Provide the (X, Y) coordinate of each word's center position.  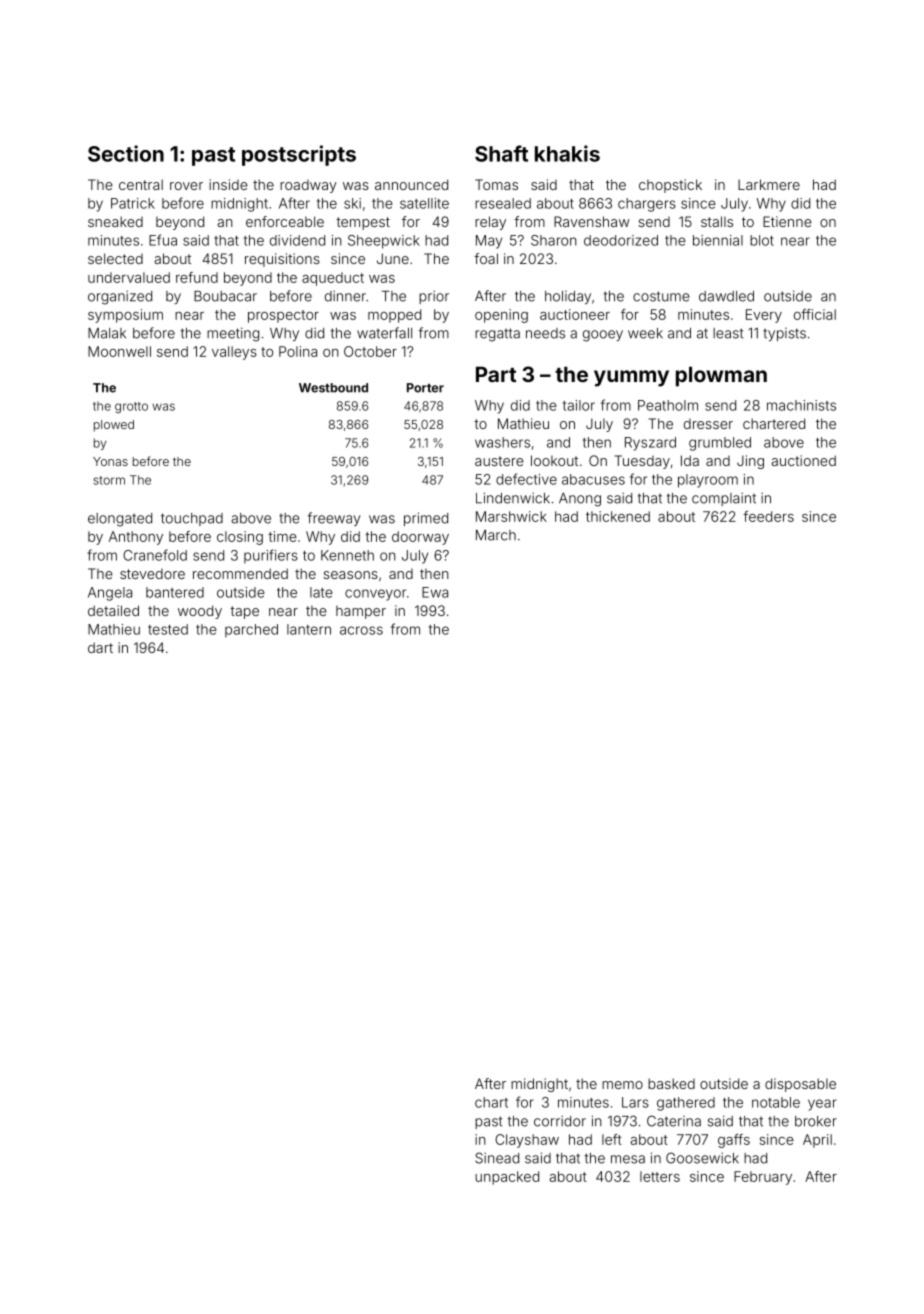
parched (251, 630)
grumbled (720, 444)
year (822, 1105)
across (361, 630)
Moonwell (119, 351)
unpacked (507, 1178)
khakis (567, 153)
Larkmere (769, 184)
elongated (120, 520)
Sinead (497, 1158)
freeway (334, 519)
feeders (768, 516)
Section (126, 153)
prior (434, 297)
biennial (718, 240)
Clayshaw (527, 1141)
